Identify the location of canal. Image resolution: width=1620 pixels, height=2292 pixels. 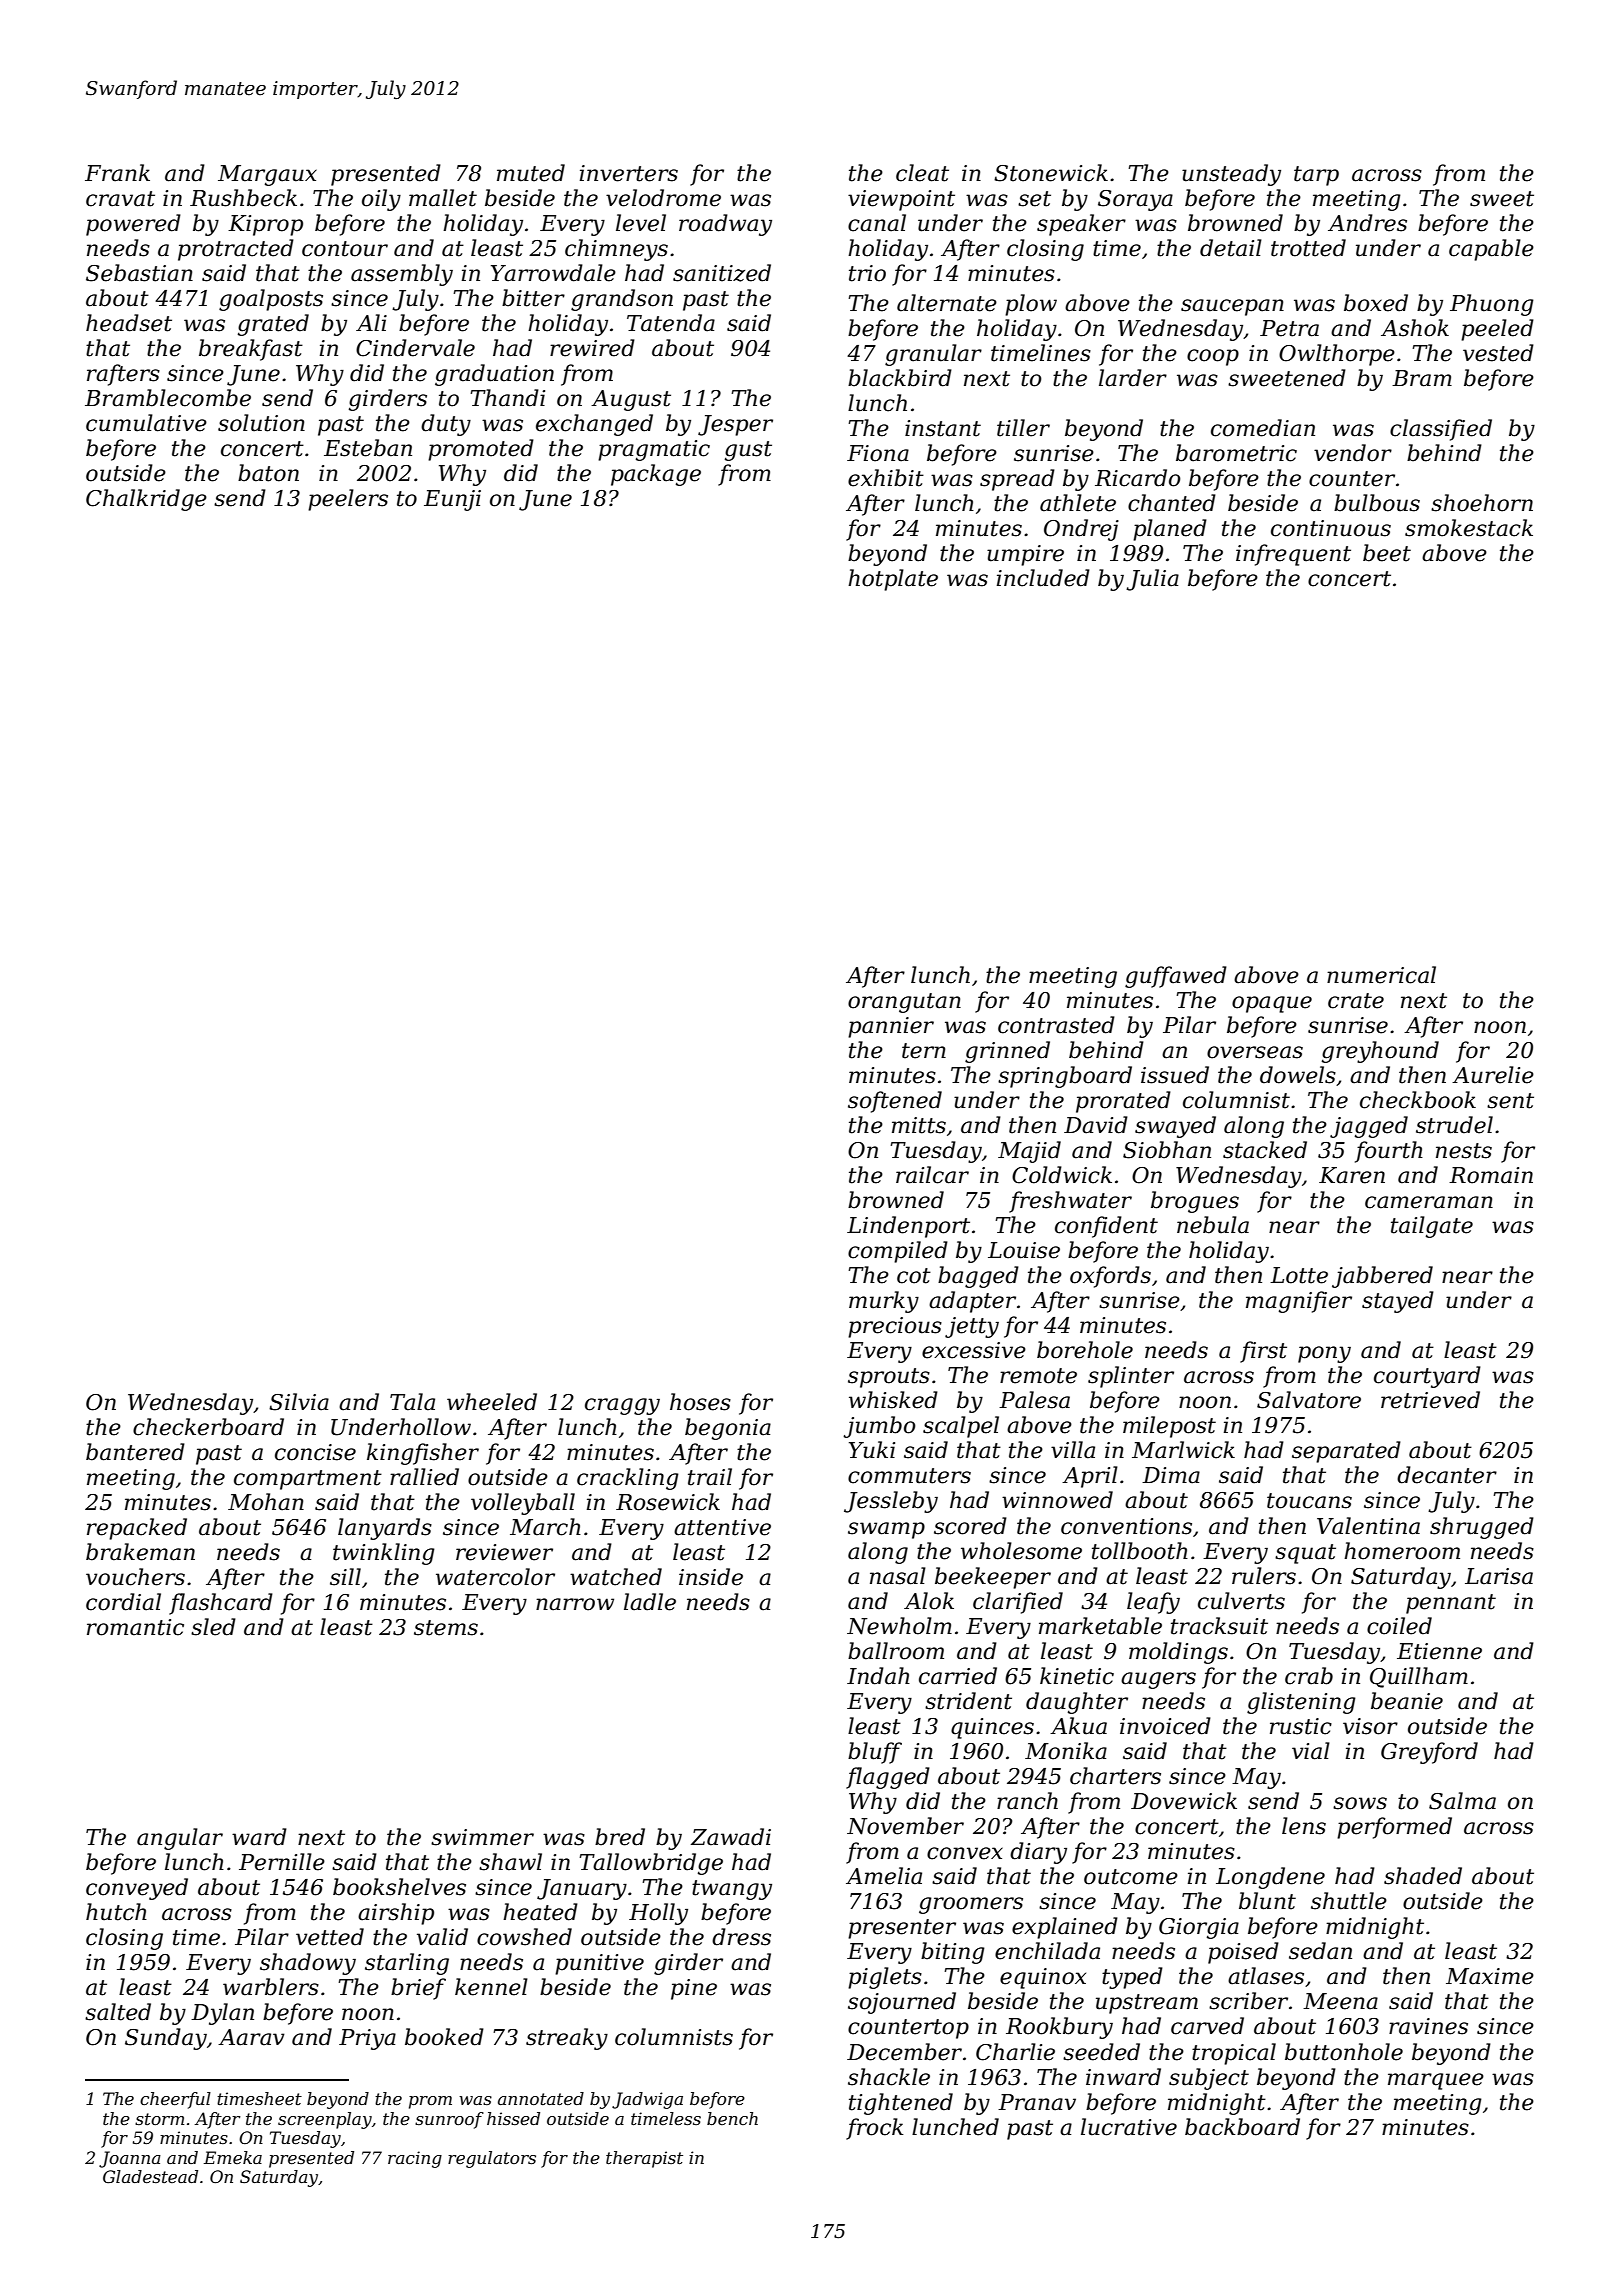
(877, 223).
